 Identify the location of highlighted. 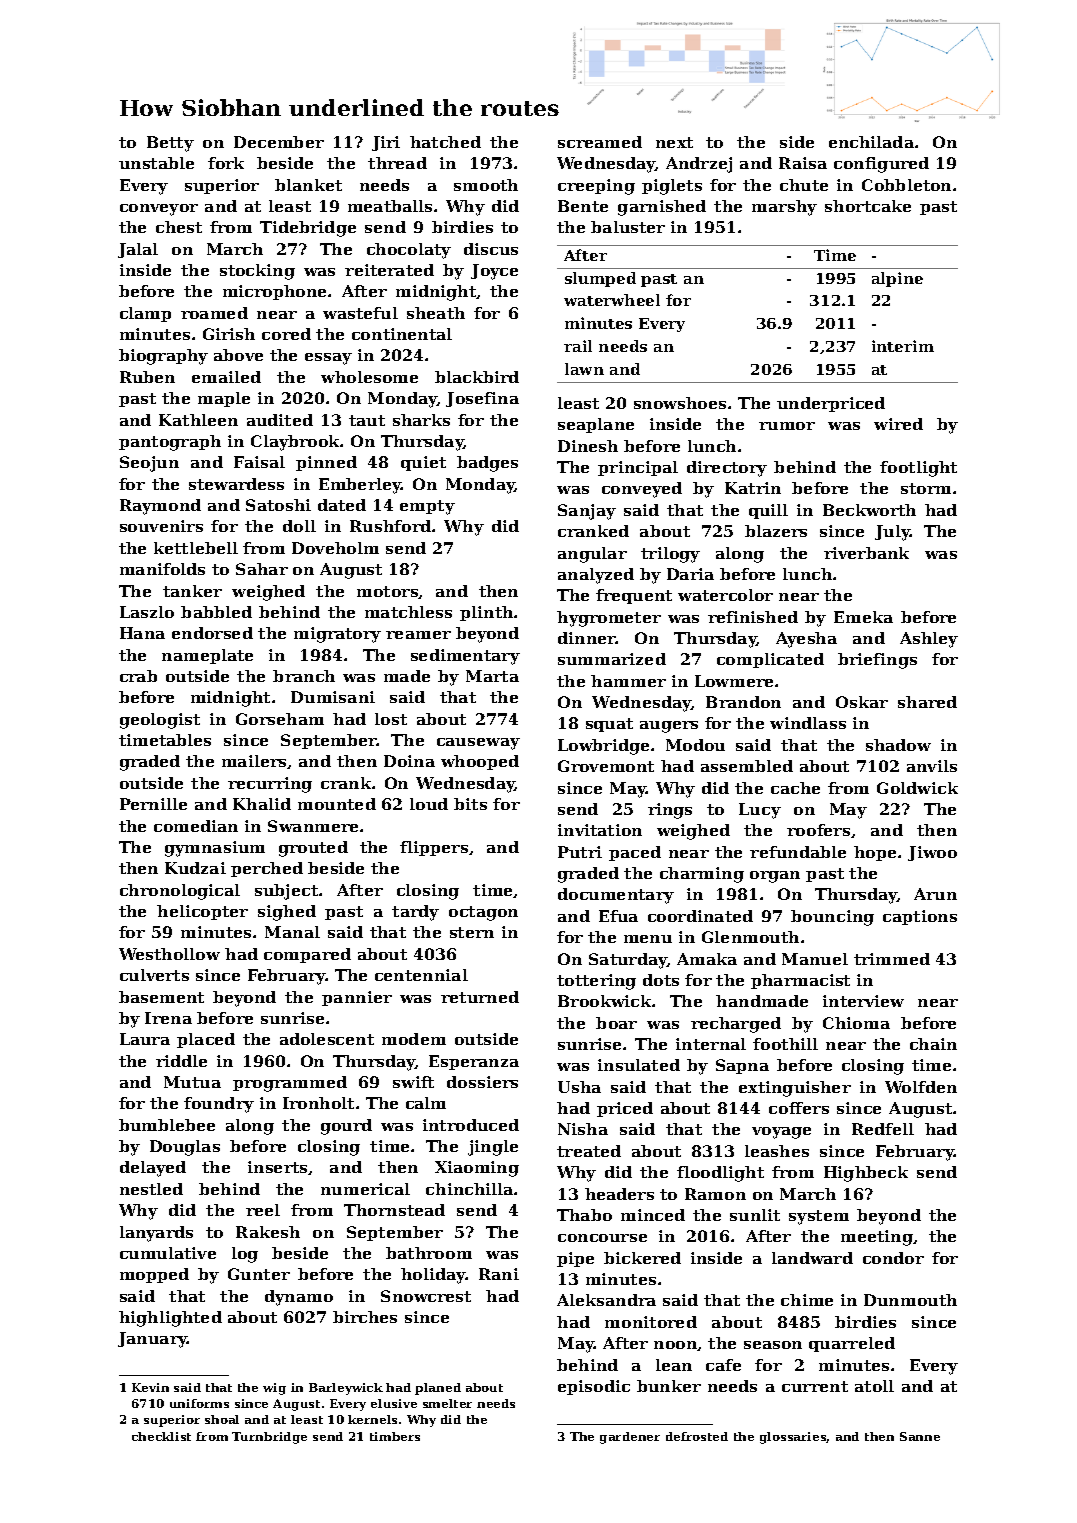
(170, 1319).
